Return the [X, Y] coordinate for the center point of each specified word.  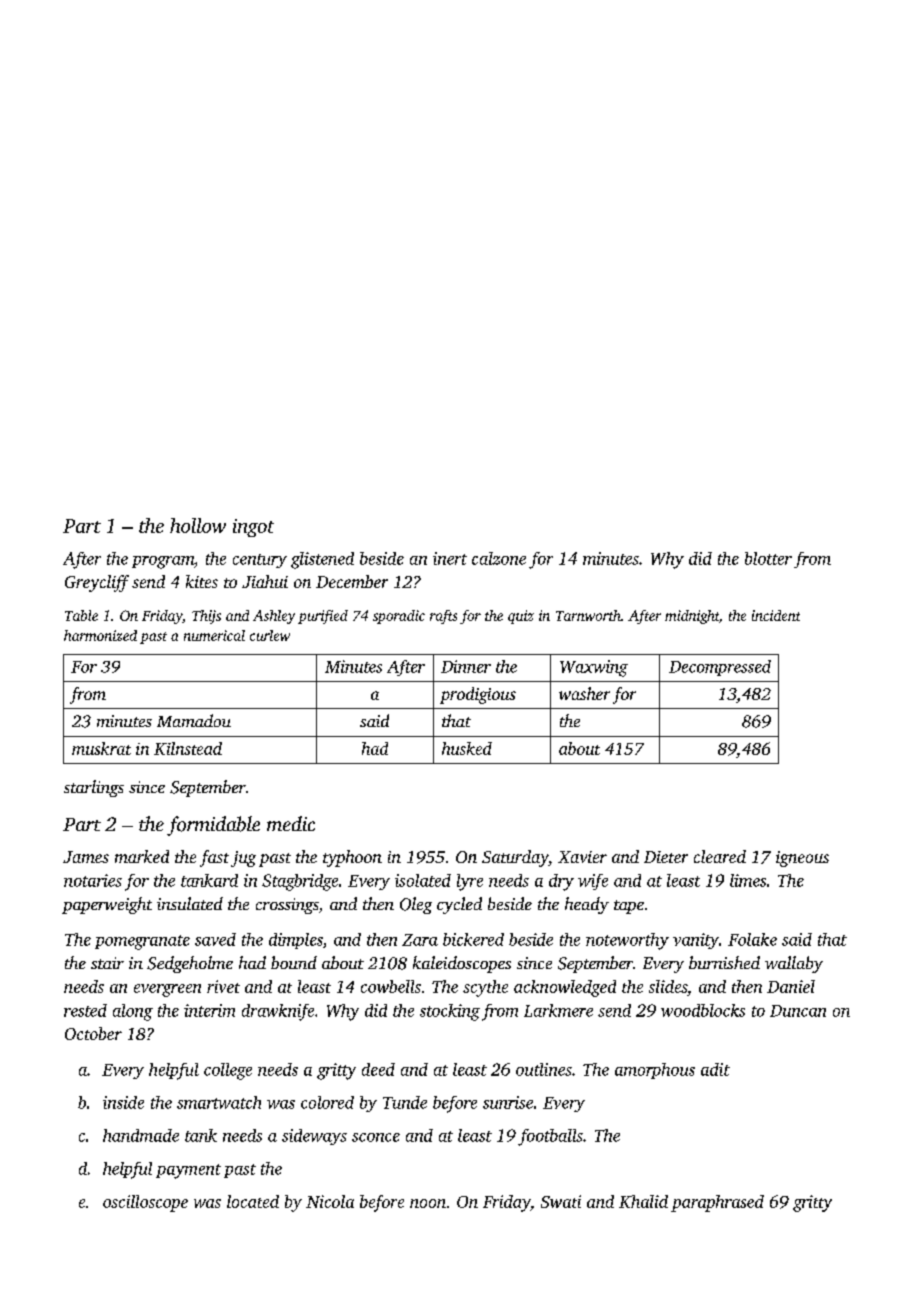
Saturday [515, 858]
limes [748, 880]
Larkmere [558, 1010]
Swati [561, 1201]
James [86, 857]
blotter [768, 558]
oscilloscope [145, 1203]
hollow [198, 525]
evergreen [167, 990]
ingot [253, 528]
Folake [752, 939]
